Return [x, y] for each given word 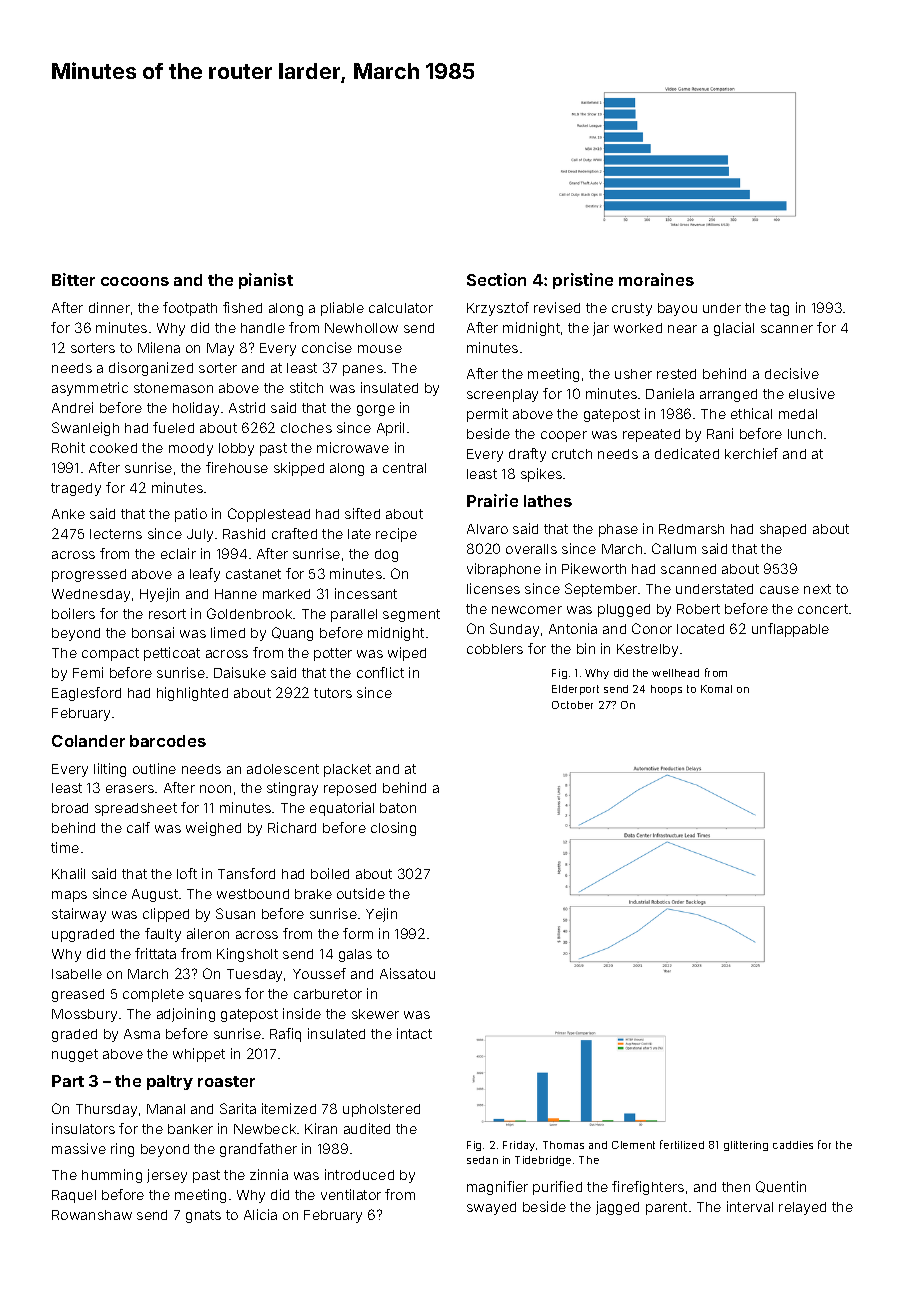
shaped [783, 530]
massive [79, 1148]
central [404, 468]
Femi [88, 672]
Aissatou [407, 973]
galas [355, 955]
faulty [163, 935]
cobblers [495, 649]
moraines [656, 279]
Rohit [68, 447]
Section [496, 279]
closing [393, 829]
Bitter [73, 279]
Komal [716, 689]
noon [215, 789]
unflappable [790, 630]
